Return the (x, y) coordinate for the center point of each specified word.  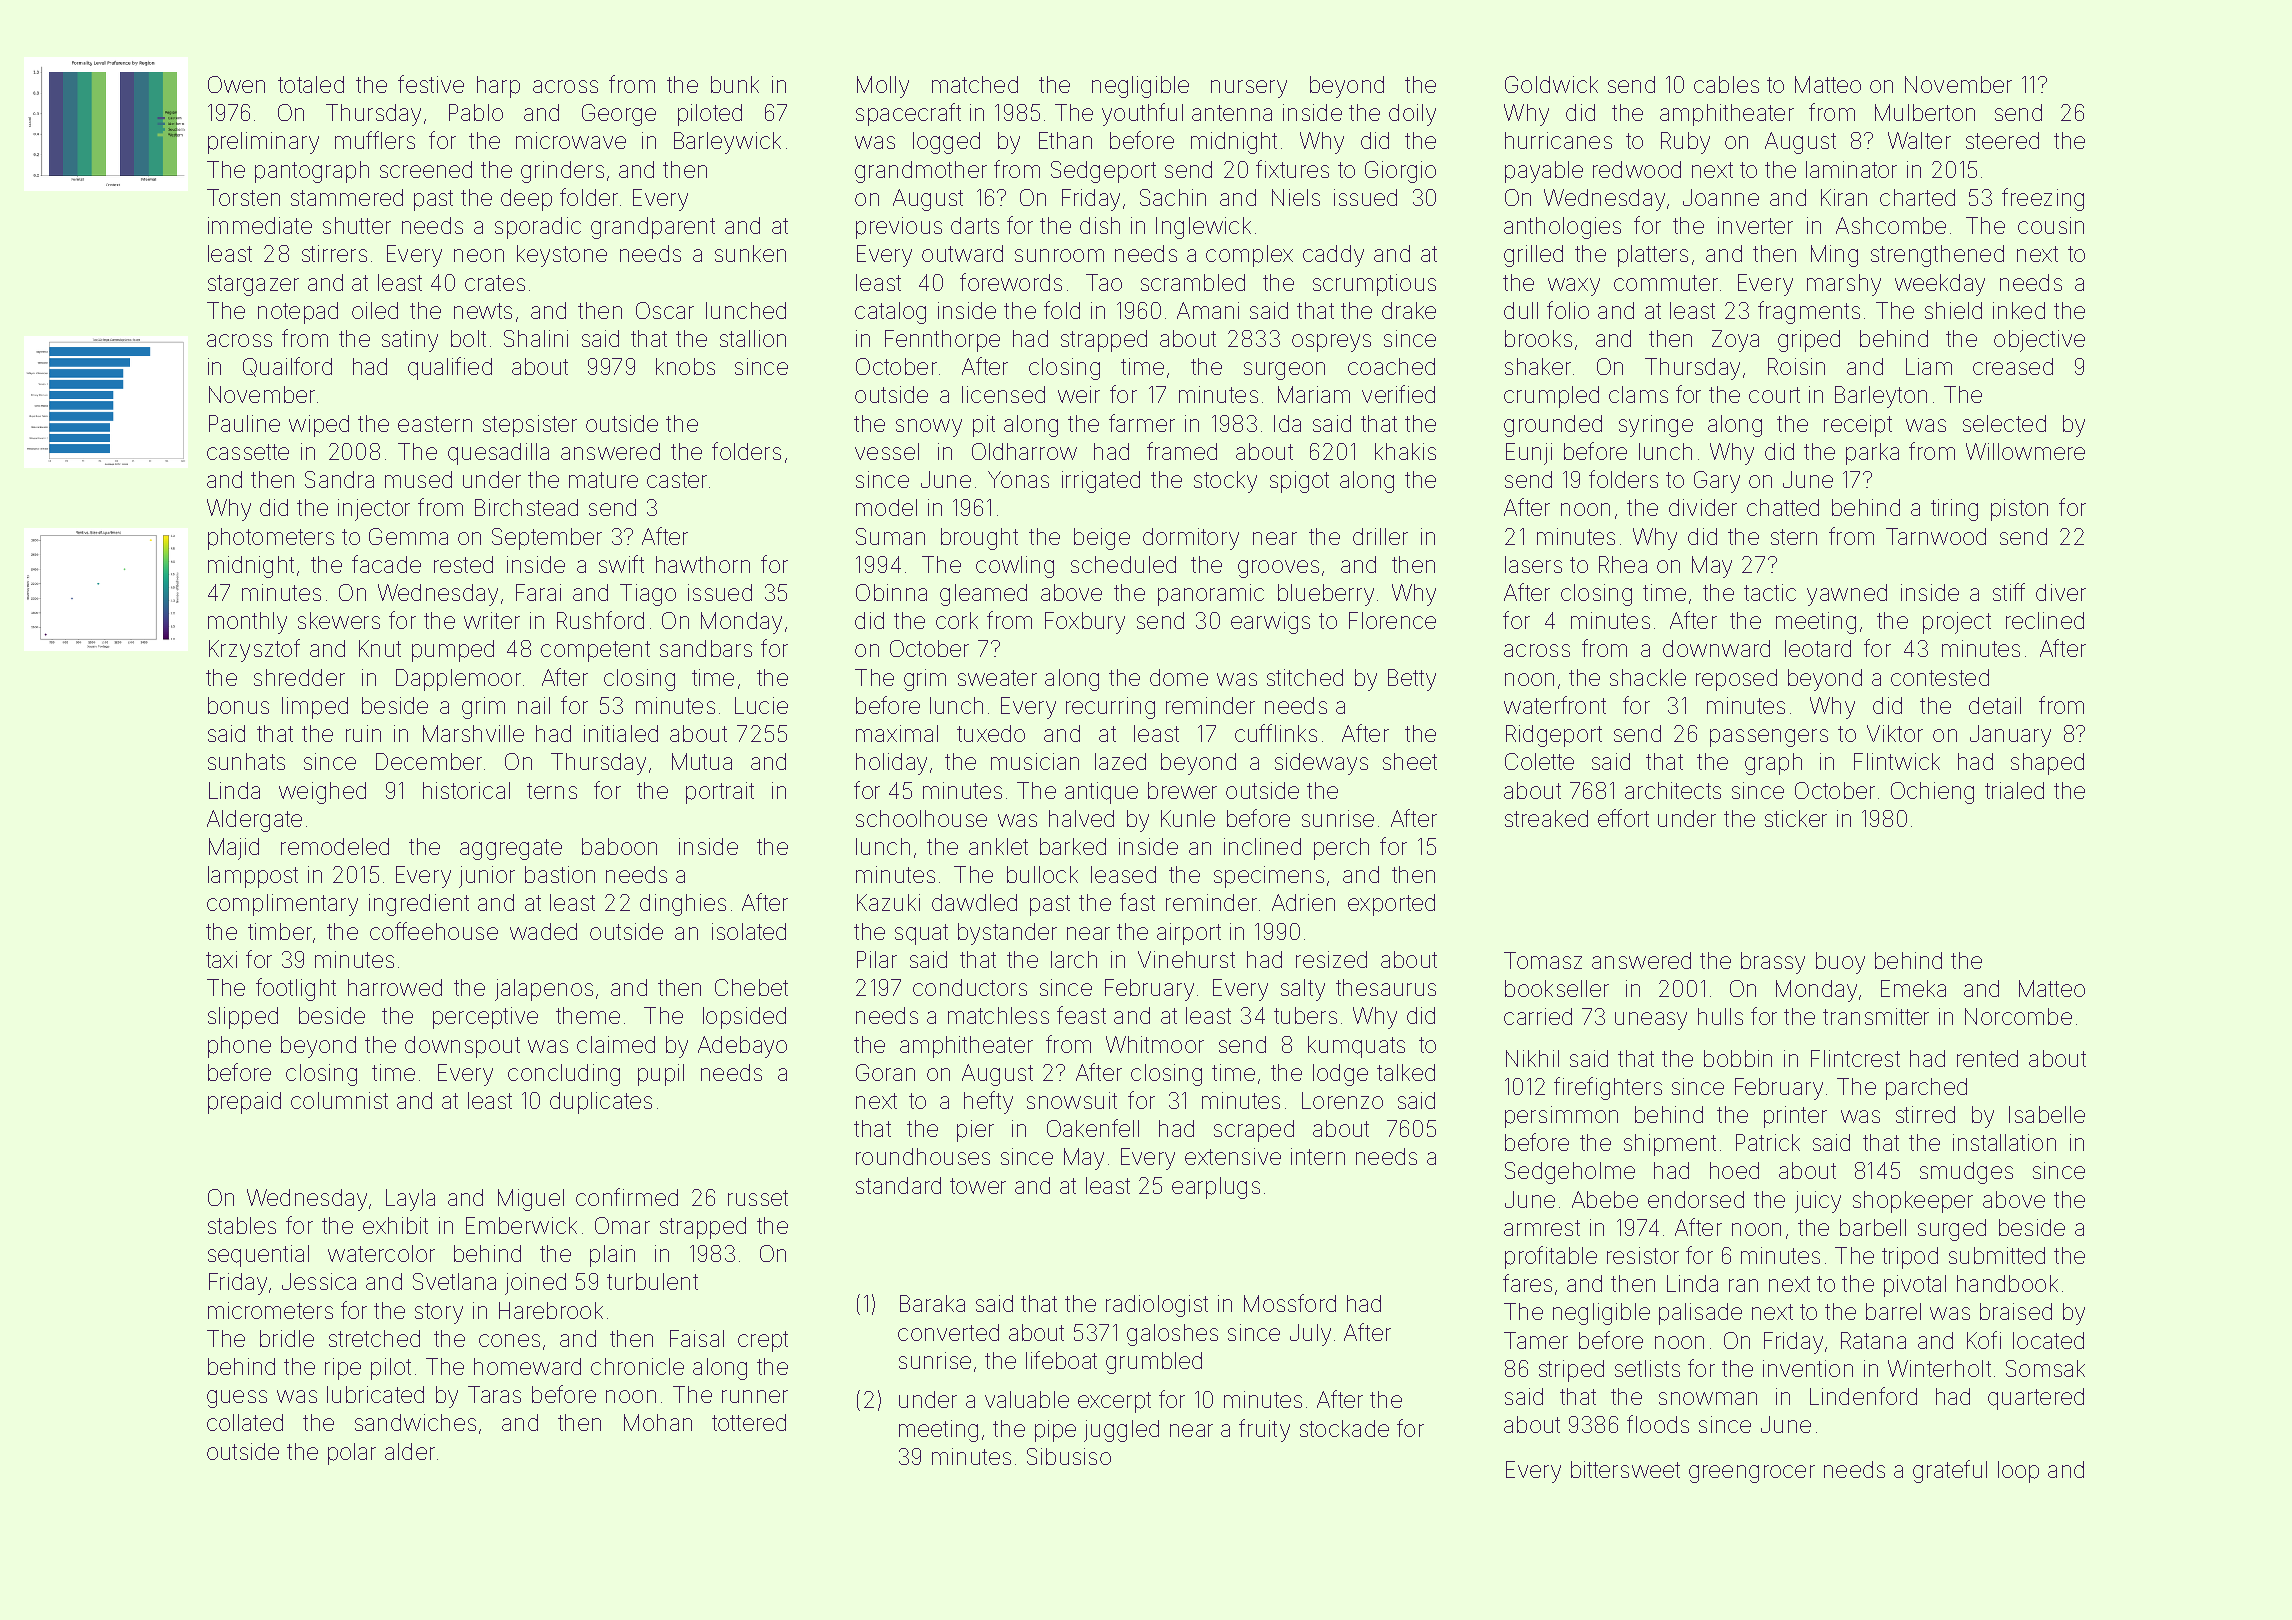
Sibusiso (1069, 1456)
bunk (735, 84)
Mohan (658, 1422)
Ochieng (1932, 793)
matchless (998, 1015)
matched (975, 84)
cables (1726, 84)
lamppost (253, 877)
